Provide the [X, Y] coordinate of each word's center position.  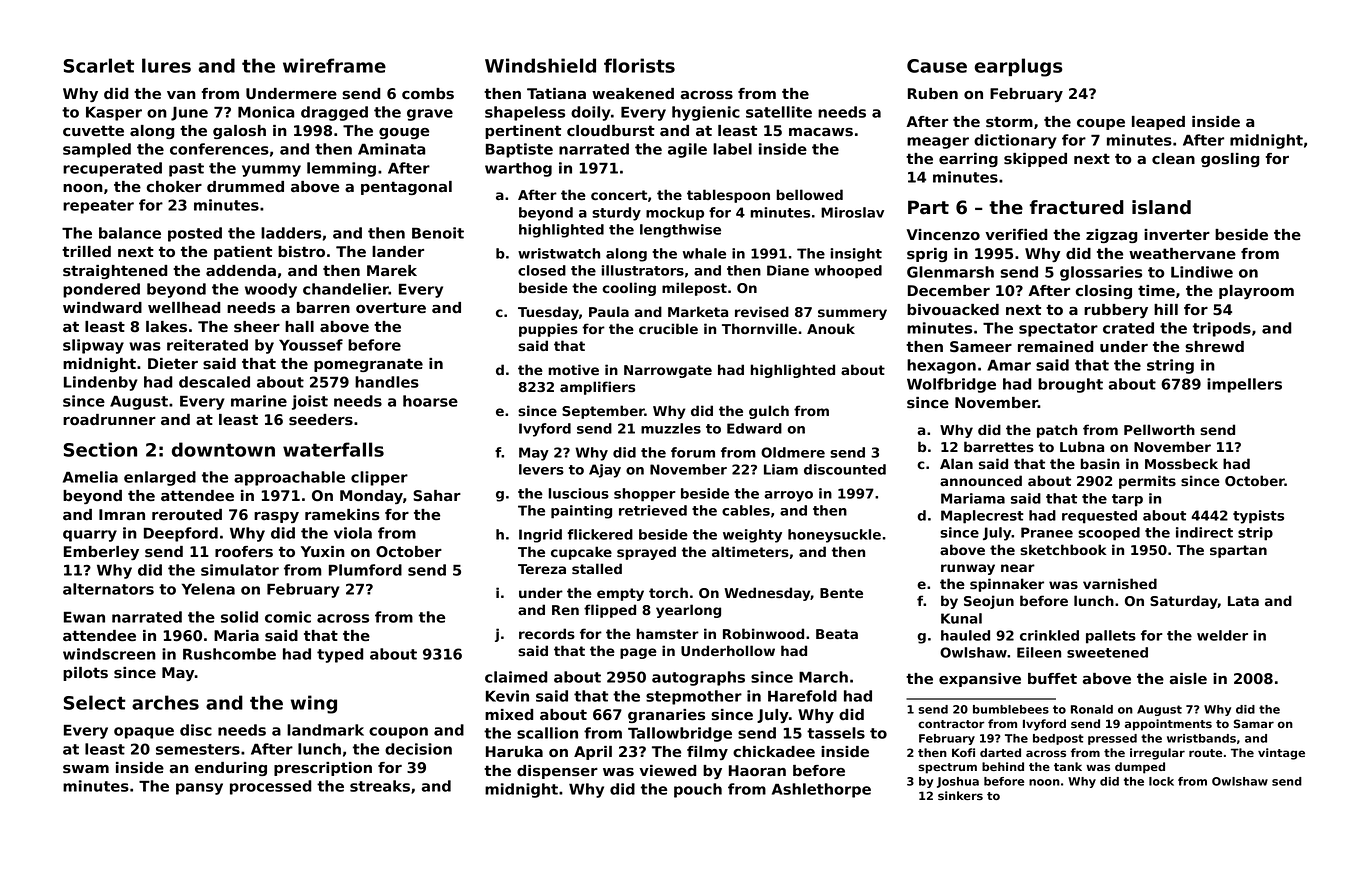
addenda [241, 271]
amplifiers [597, 388]
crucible [668, 328]
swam [86, 769]
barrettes [999, 446]
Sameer [981, 347]
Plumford [365, 570]
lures [166, 65]
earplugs [1018, 67]
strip [1255, 534]
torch [668, 592]
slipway [93, 346]
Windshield [540, 65]
